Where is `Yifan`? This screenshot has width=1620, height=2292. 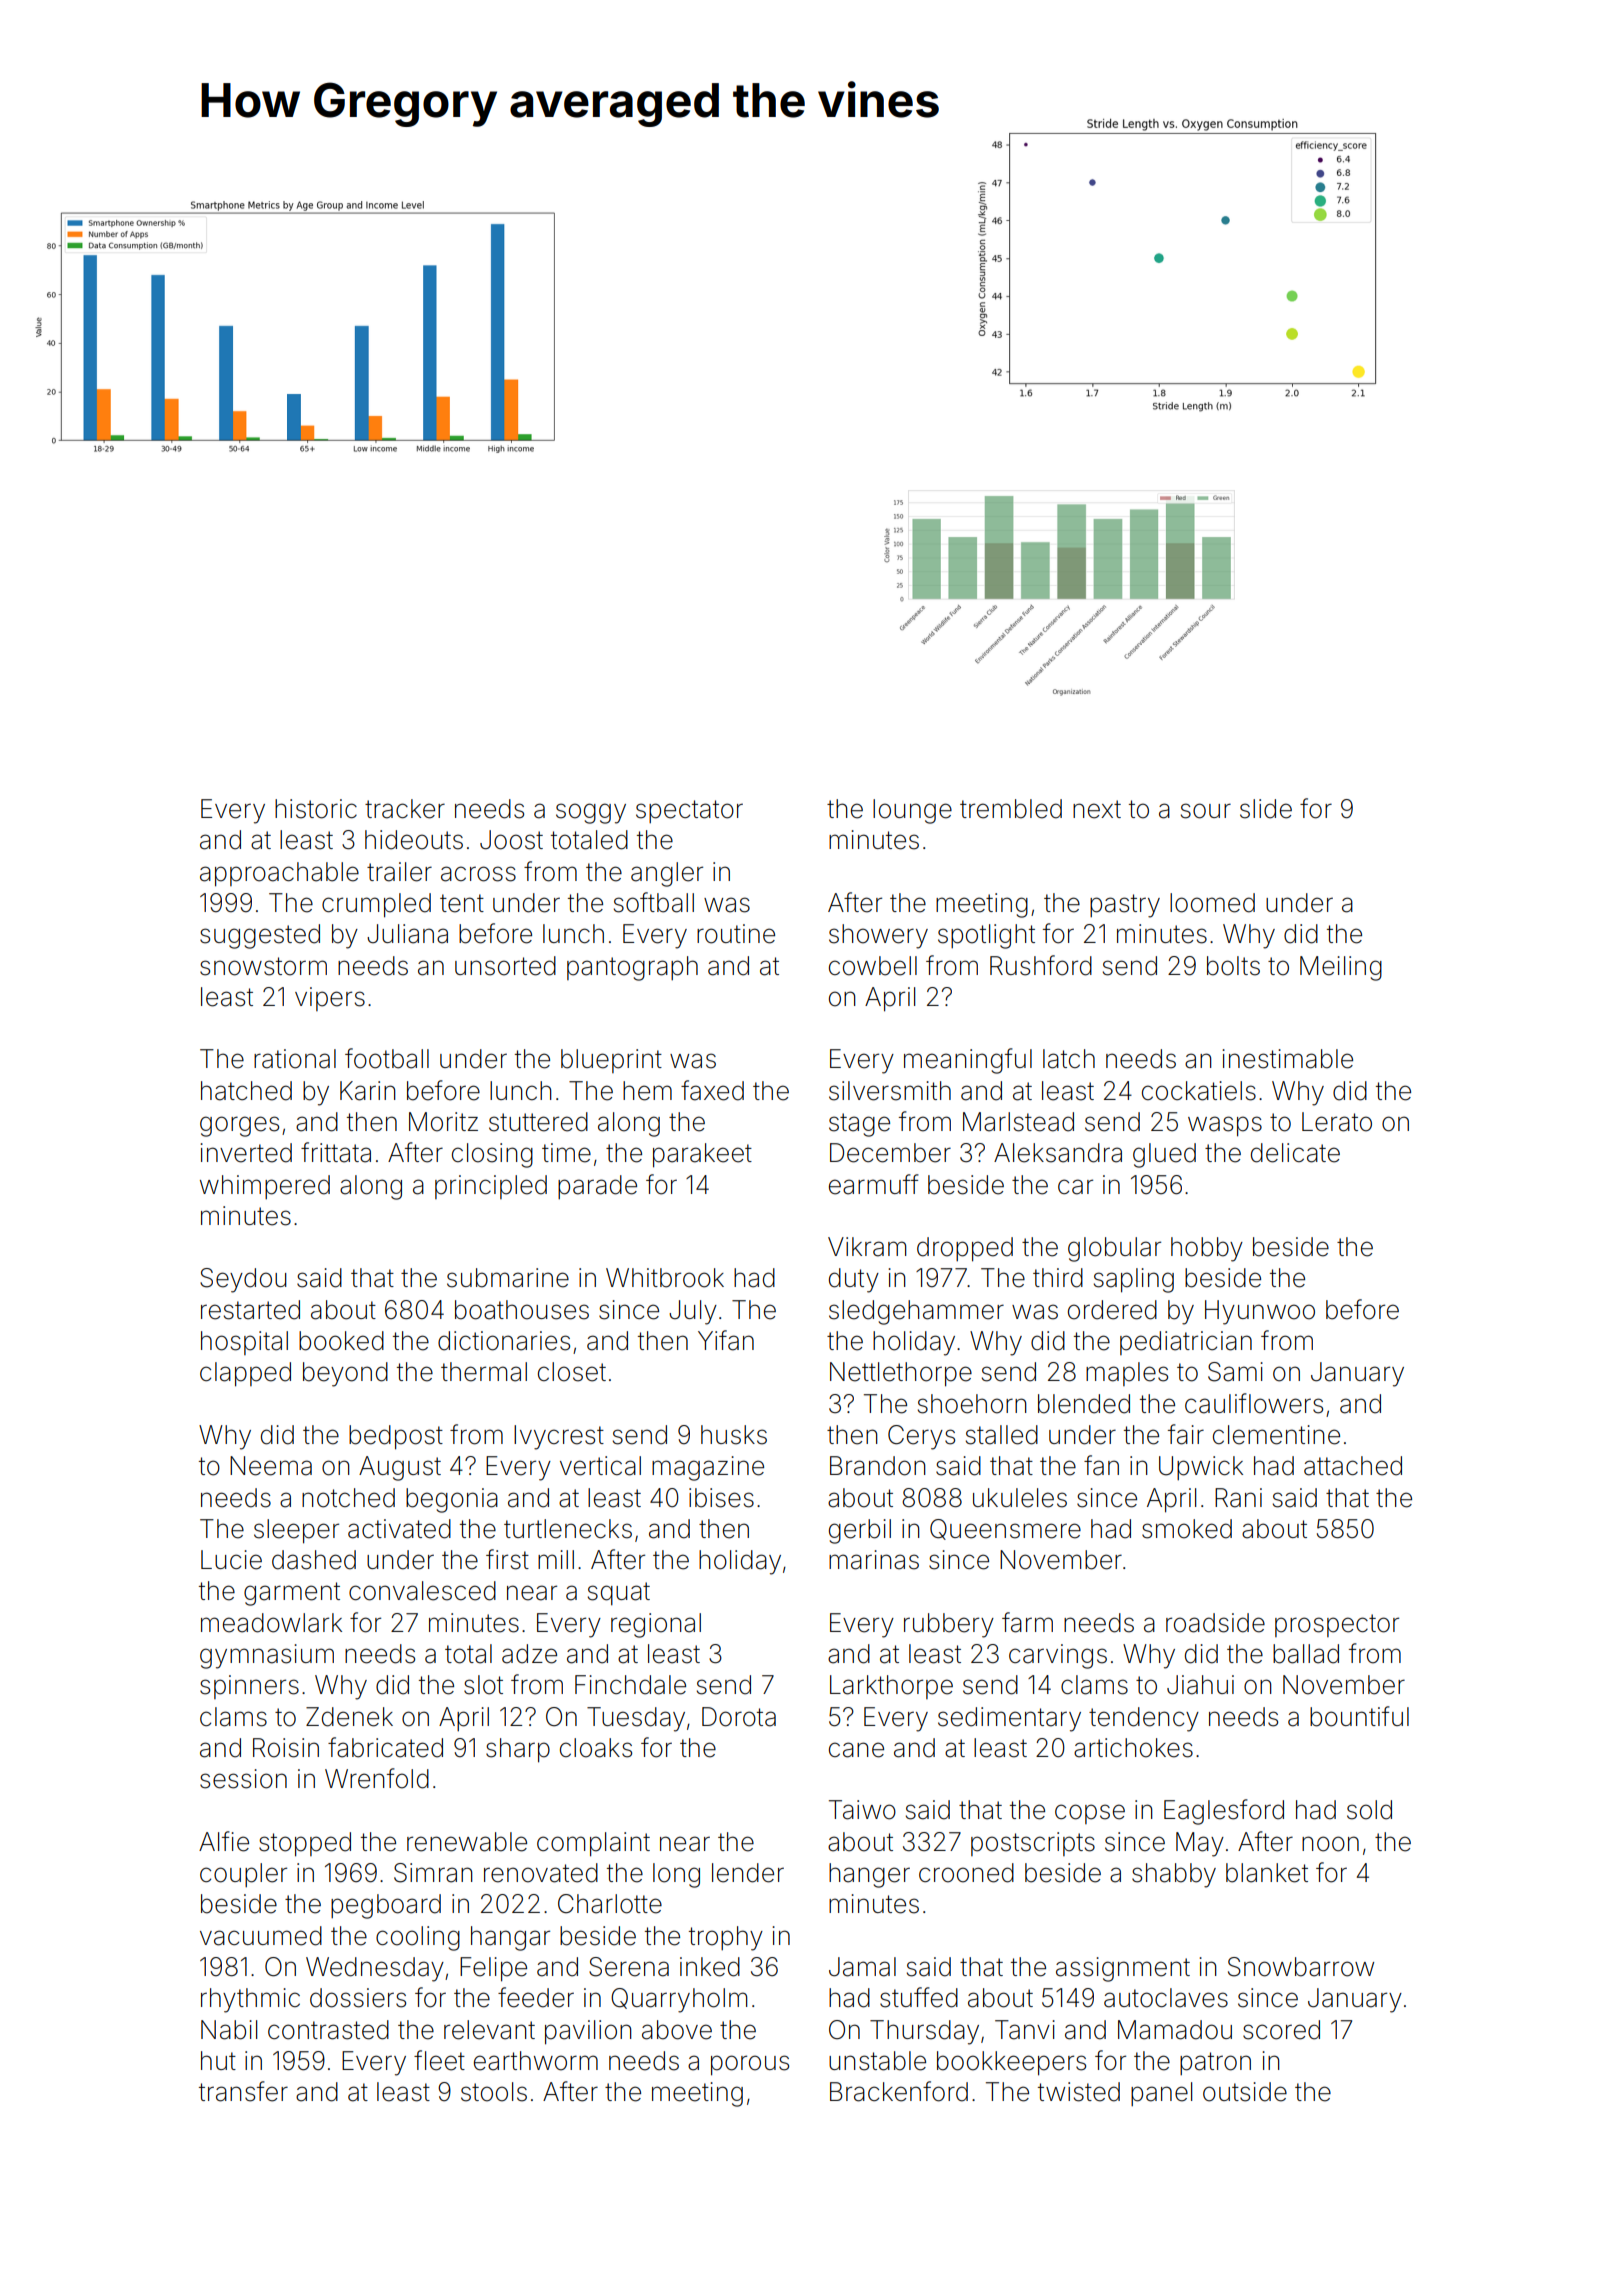
Yifan is located at coordinates (726, 1340).
